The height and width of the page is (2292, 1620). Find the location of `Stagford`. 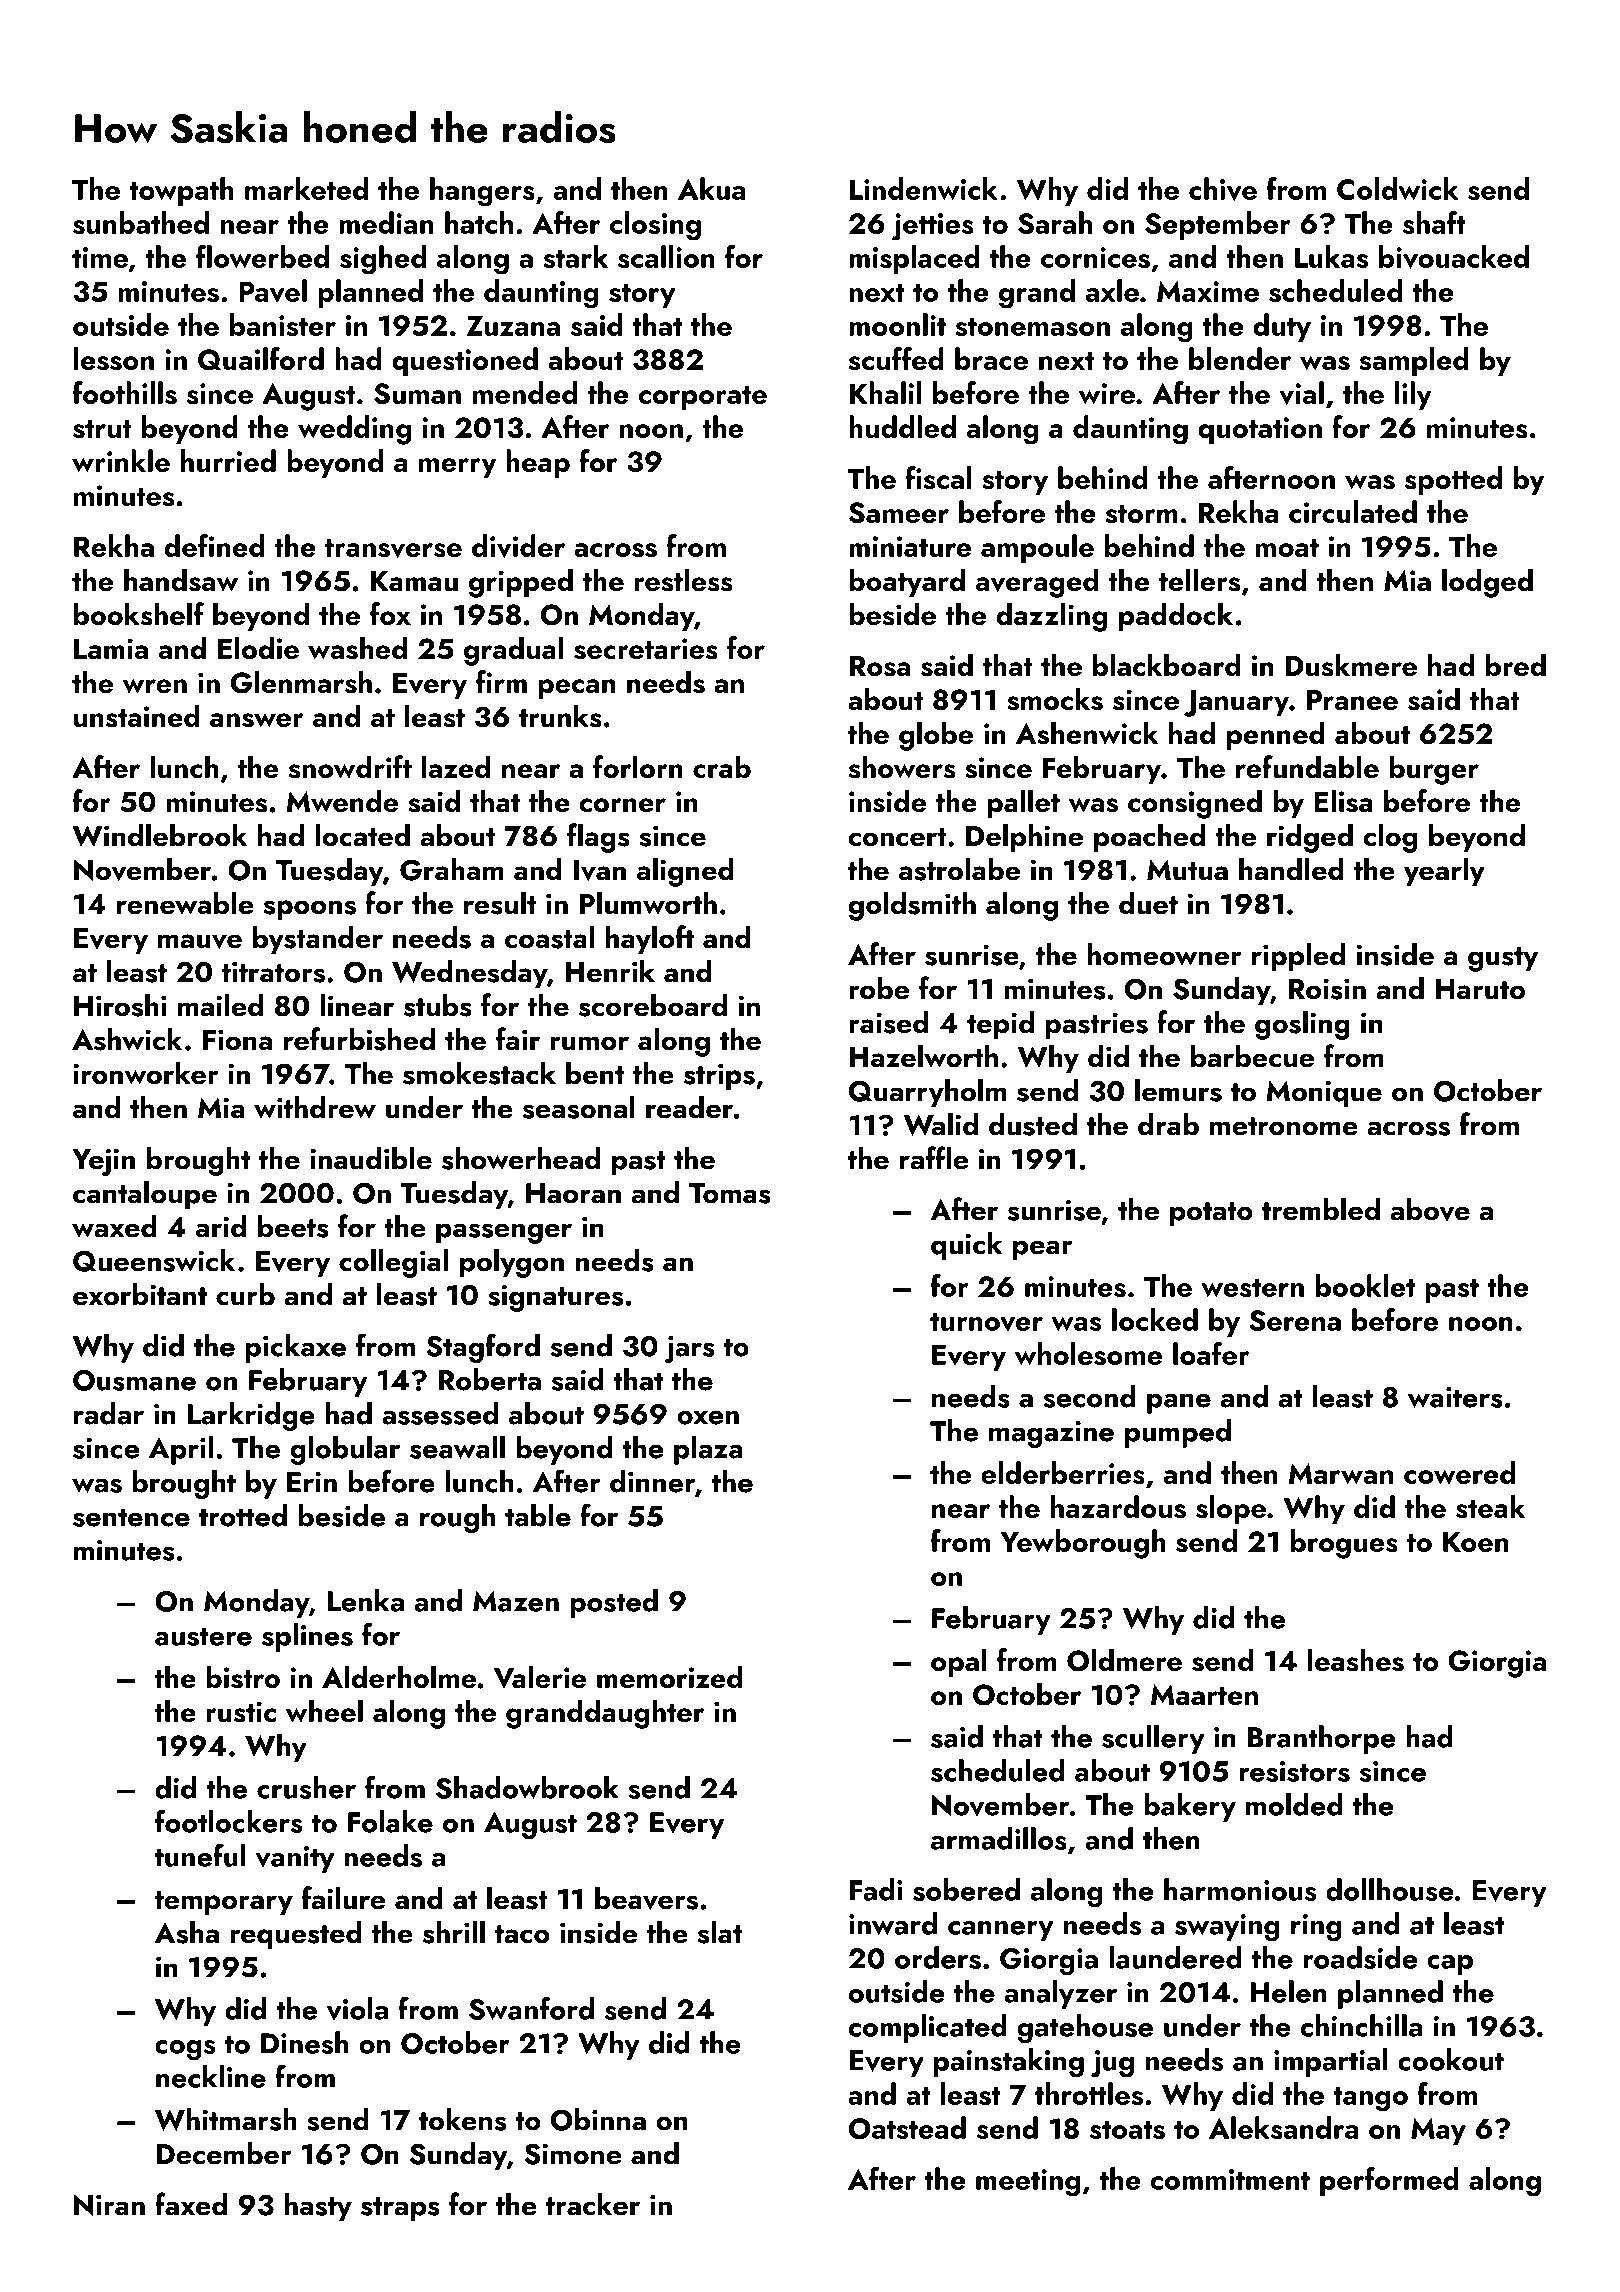

Stagford is located at coordinates (483, 1348).
